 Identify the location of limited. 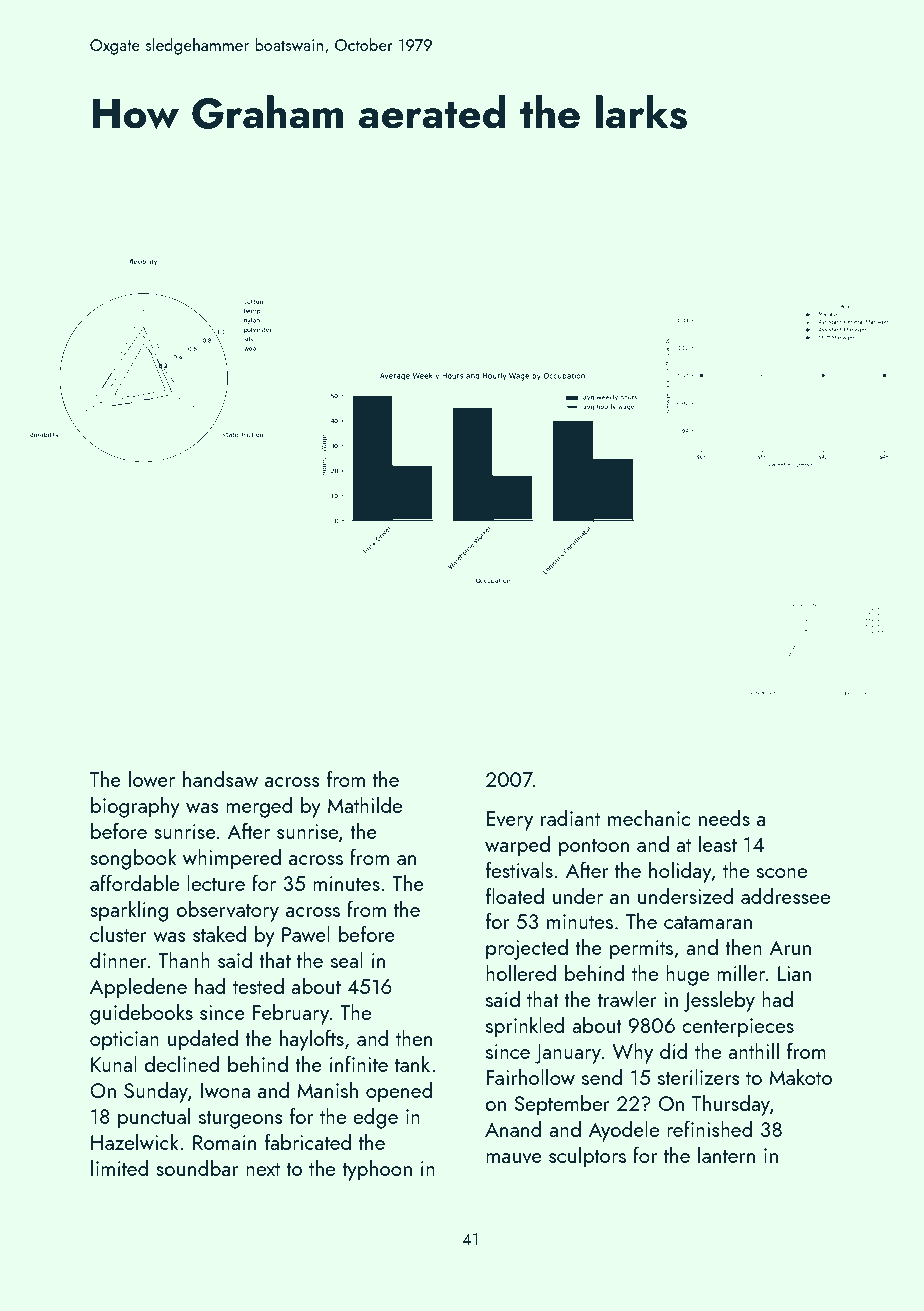
(120, 1167).
